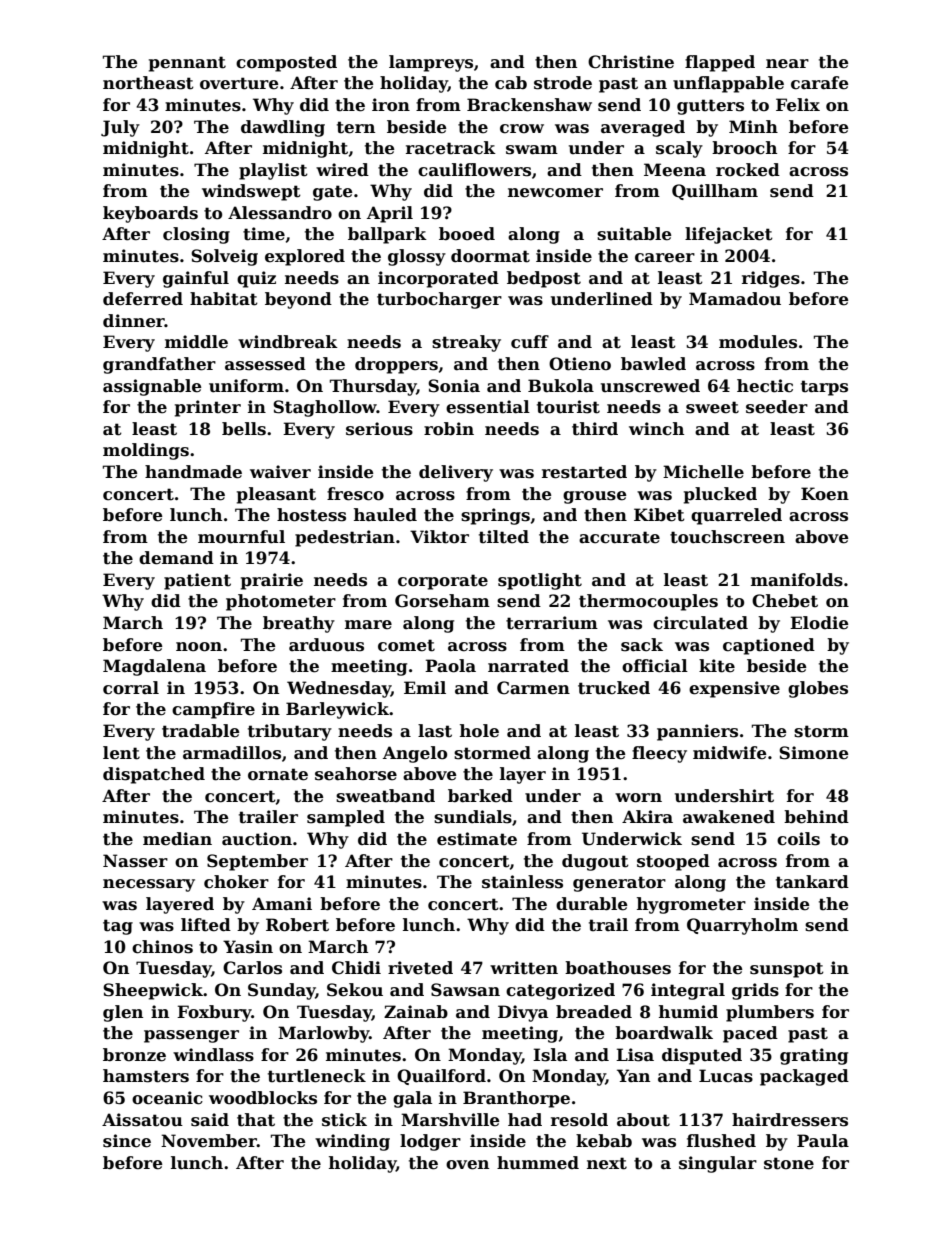  What do you see at coordinates (563, 83) in the page?
I see `strode` at bounding box center [563, 83].
